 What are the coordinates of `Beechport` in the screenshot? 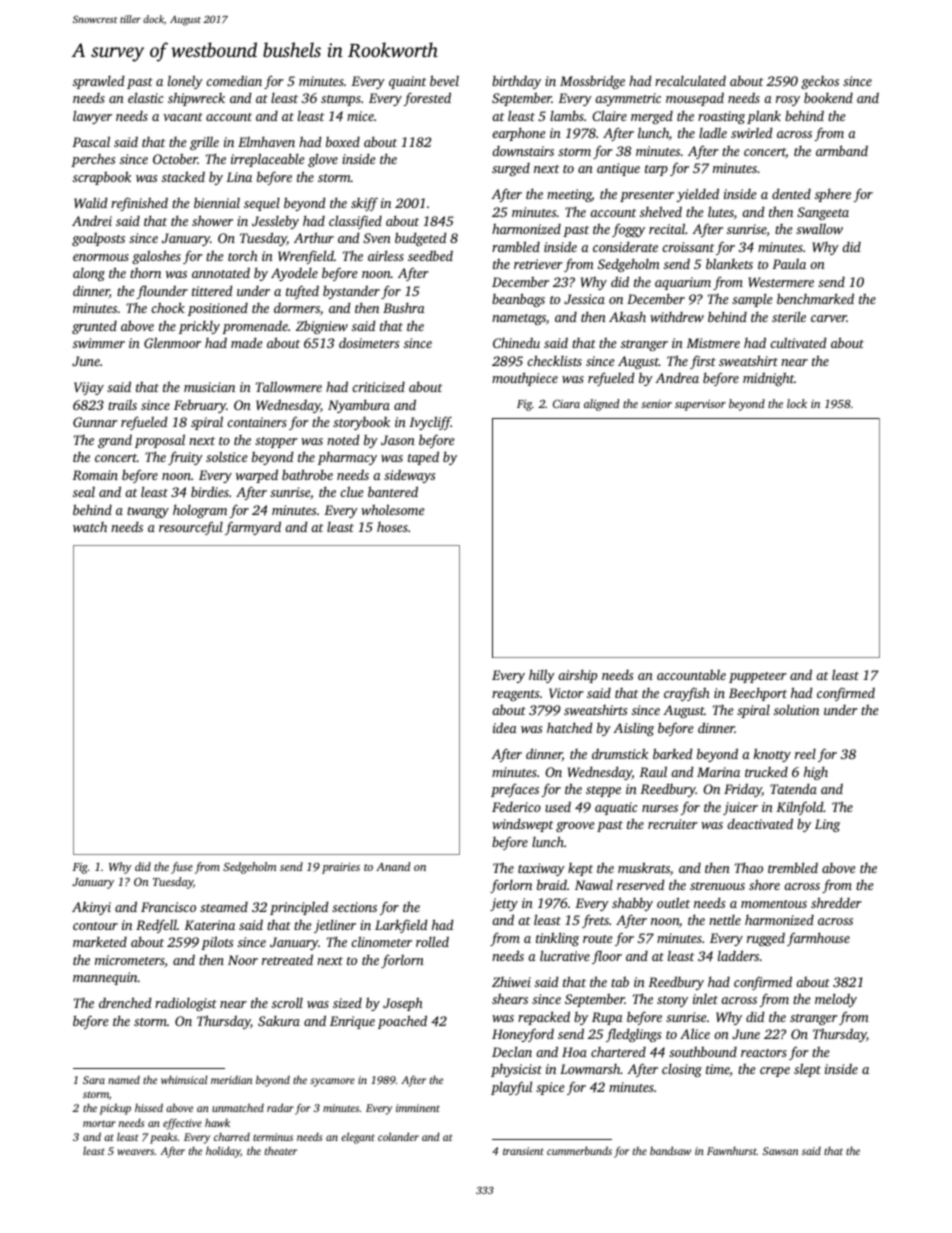 It's located at (758, 694).
